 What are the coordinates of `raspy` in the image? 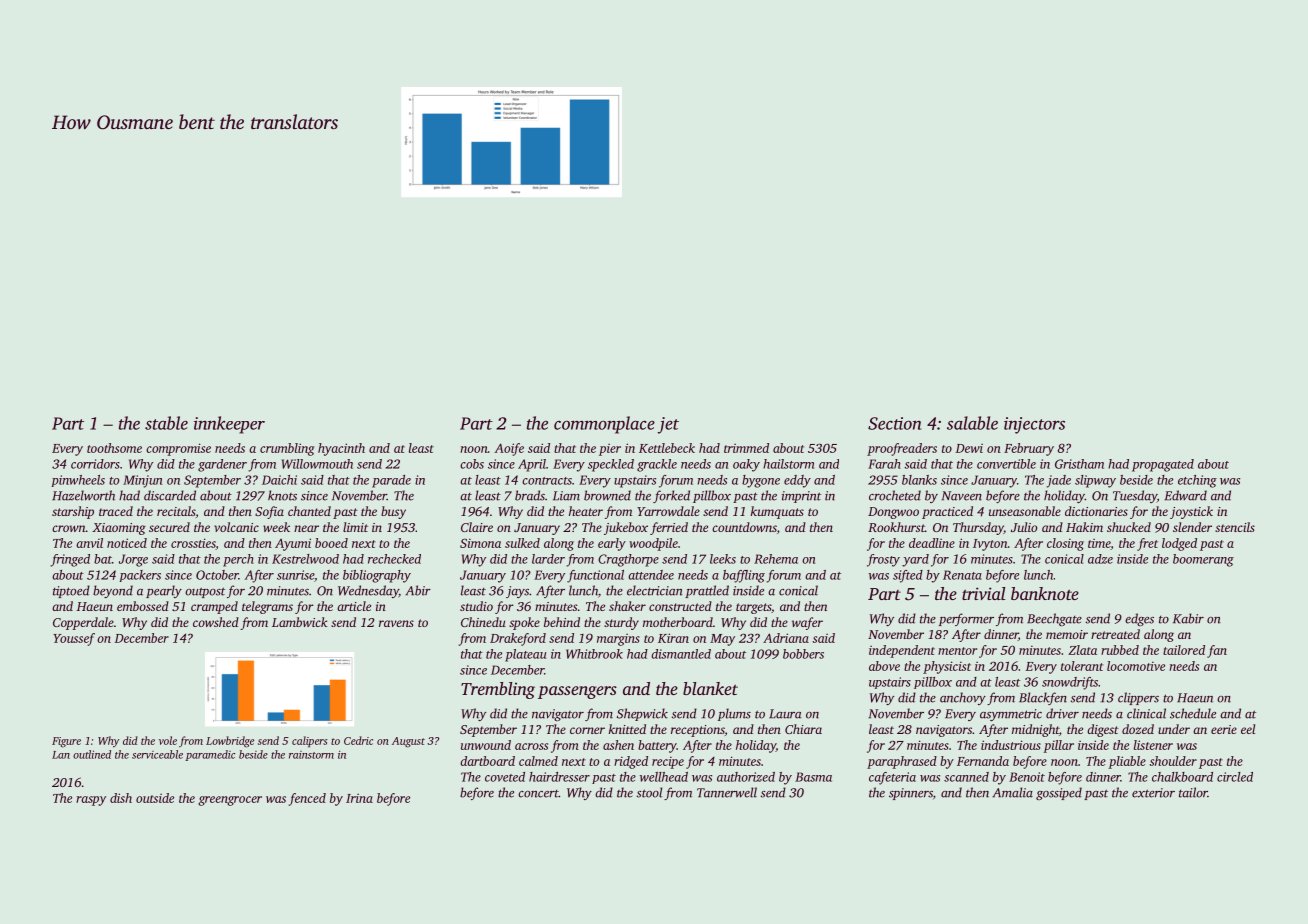 It's located at (91, 801).
